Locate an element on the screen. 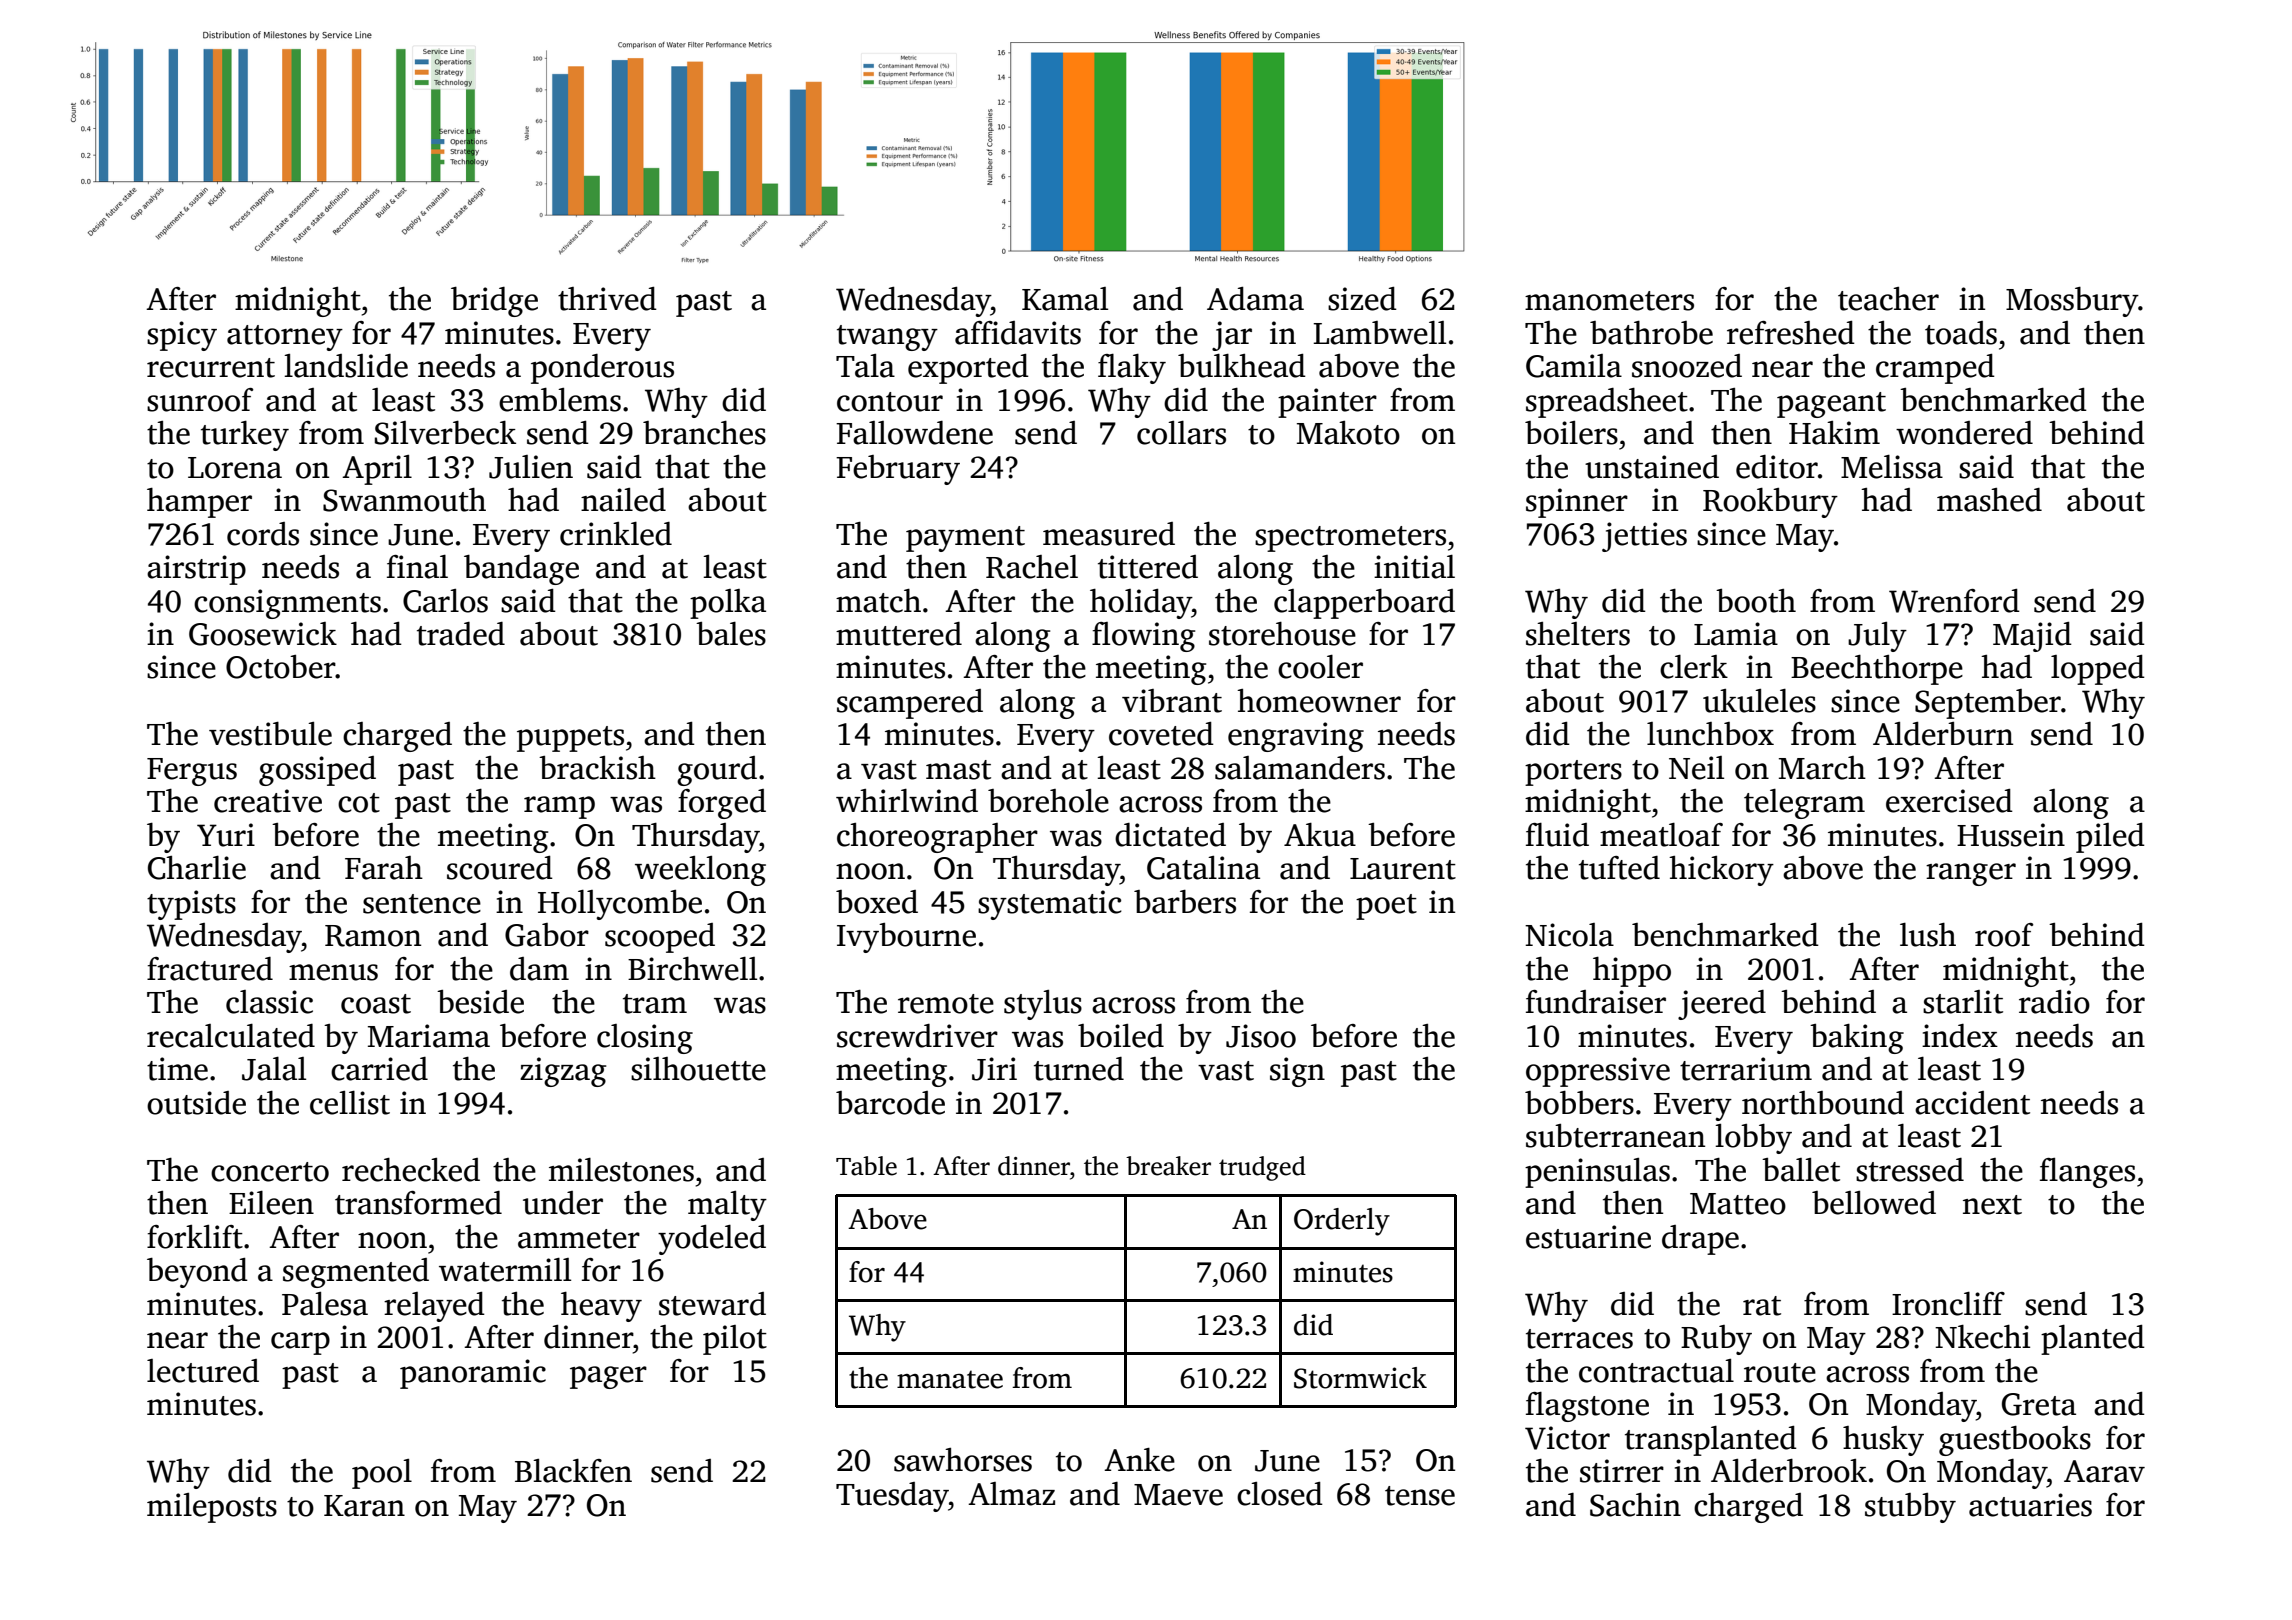 The image size is (2292, 1620). zigzag is located at coordinates (563, 1072).
